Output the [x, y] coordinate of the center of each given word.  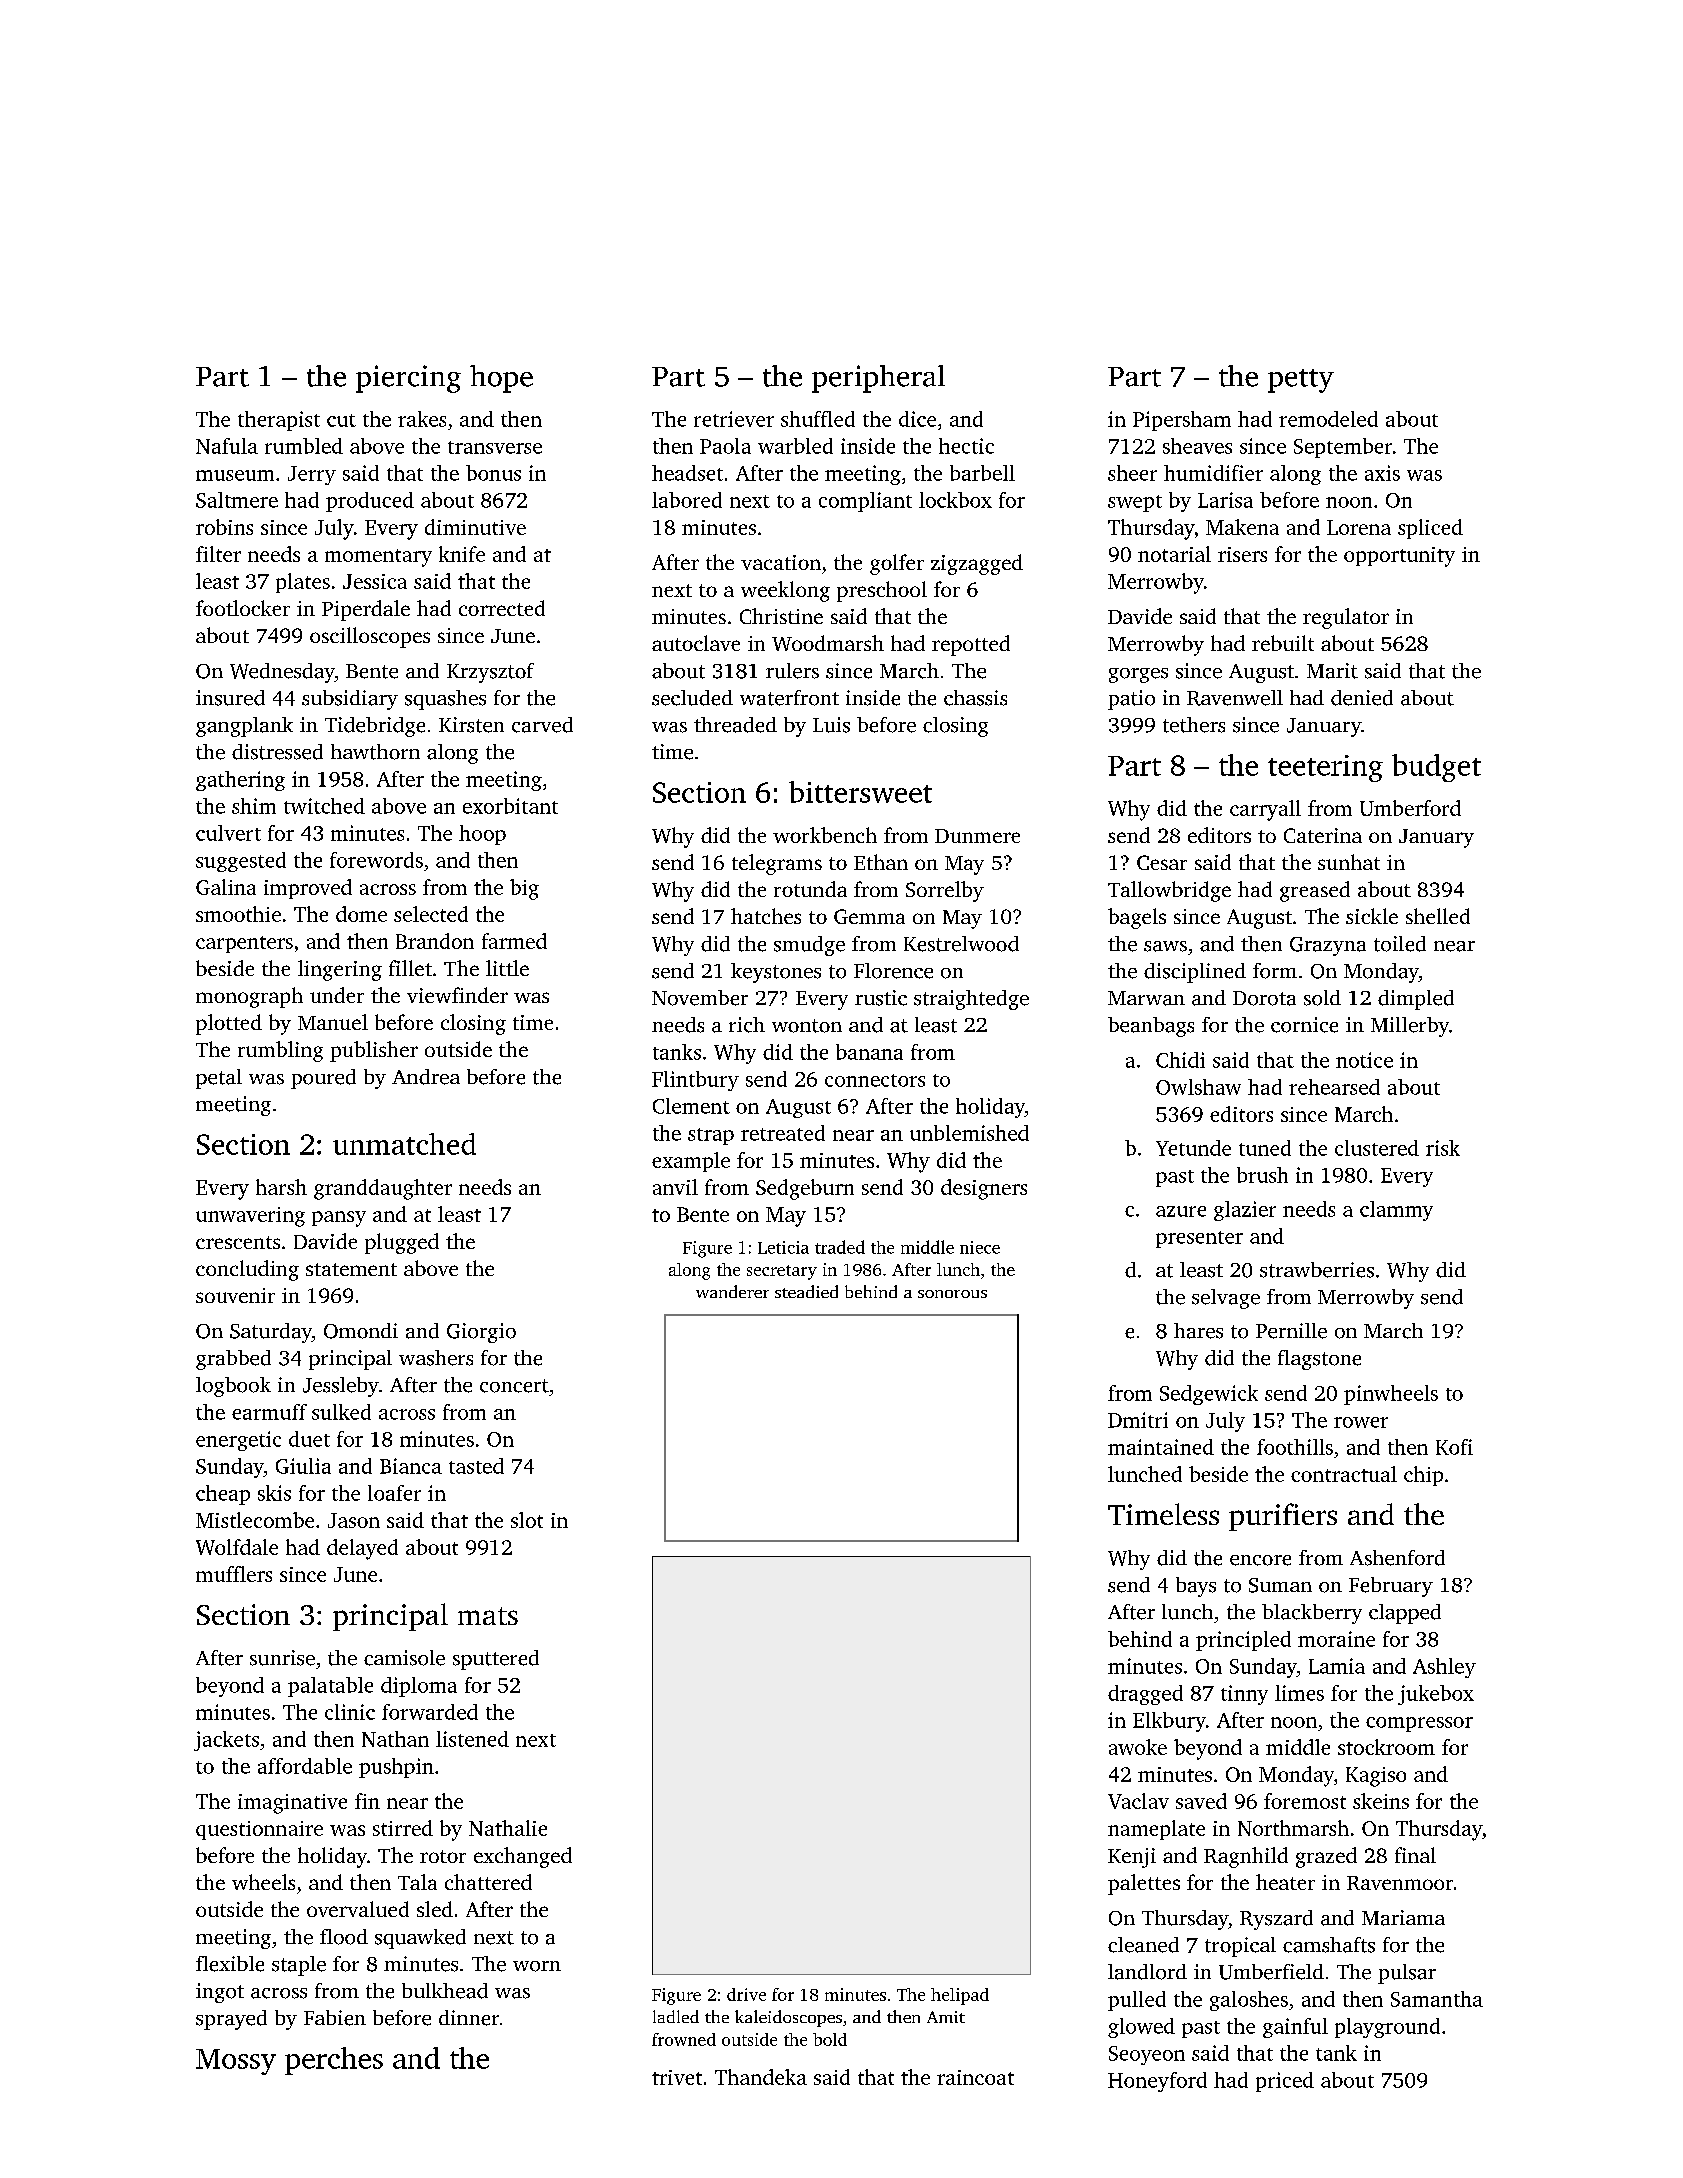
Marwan [1146, 998]
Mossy [236, 2062]
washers [436, 1358]
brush [1262, 1175]
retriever [734, 419]
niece [980, 1247]
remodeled [1328, 419]
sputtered [496, 1660]
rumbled [304, 446]
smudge [809, 946]
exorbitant [510, 806]
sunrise [282, 1658]
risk [1443, 1148]
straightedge [971, 1000]
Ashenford [1397, 1558]
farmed [514, 941]
